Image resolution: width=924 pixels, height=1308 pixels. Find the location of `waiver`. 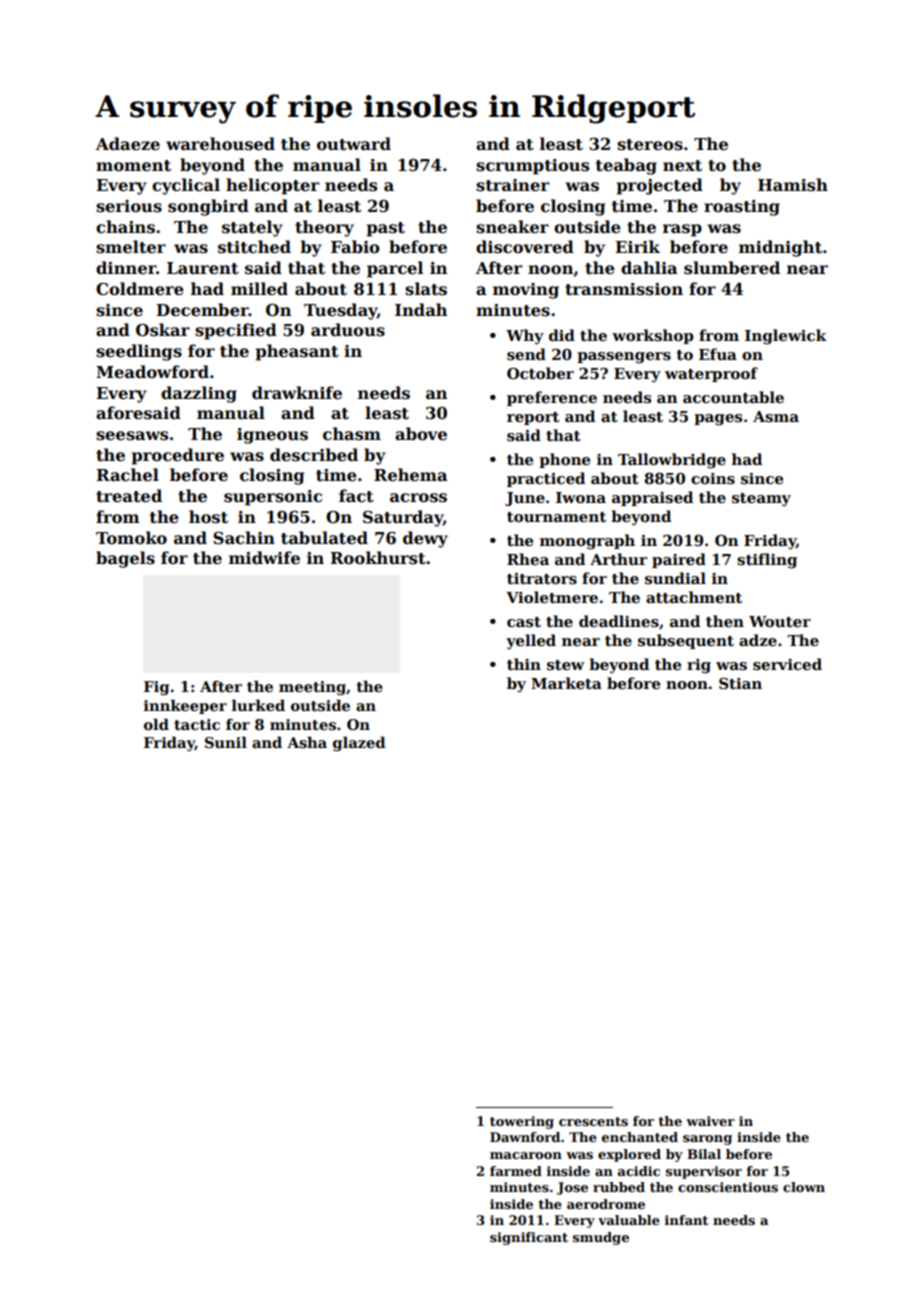

waiver is located at coordinates (710, 1121).
